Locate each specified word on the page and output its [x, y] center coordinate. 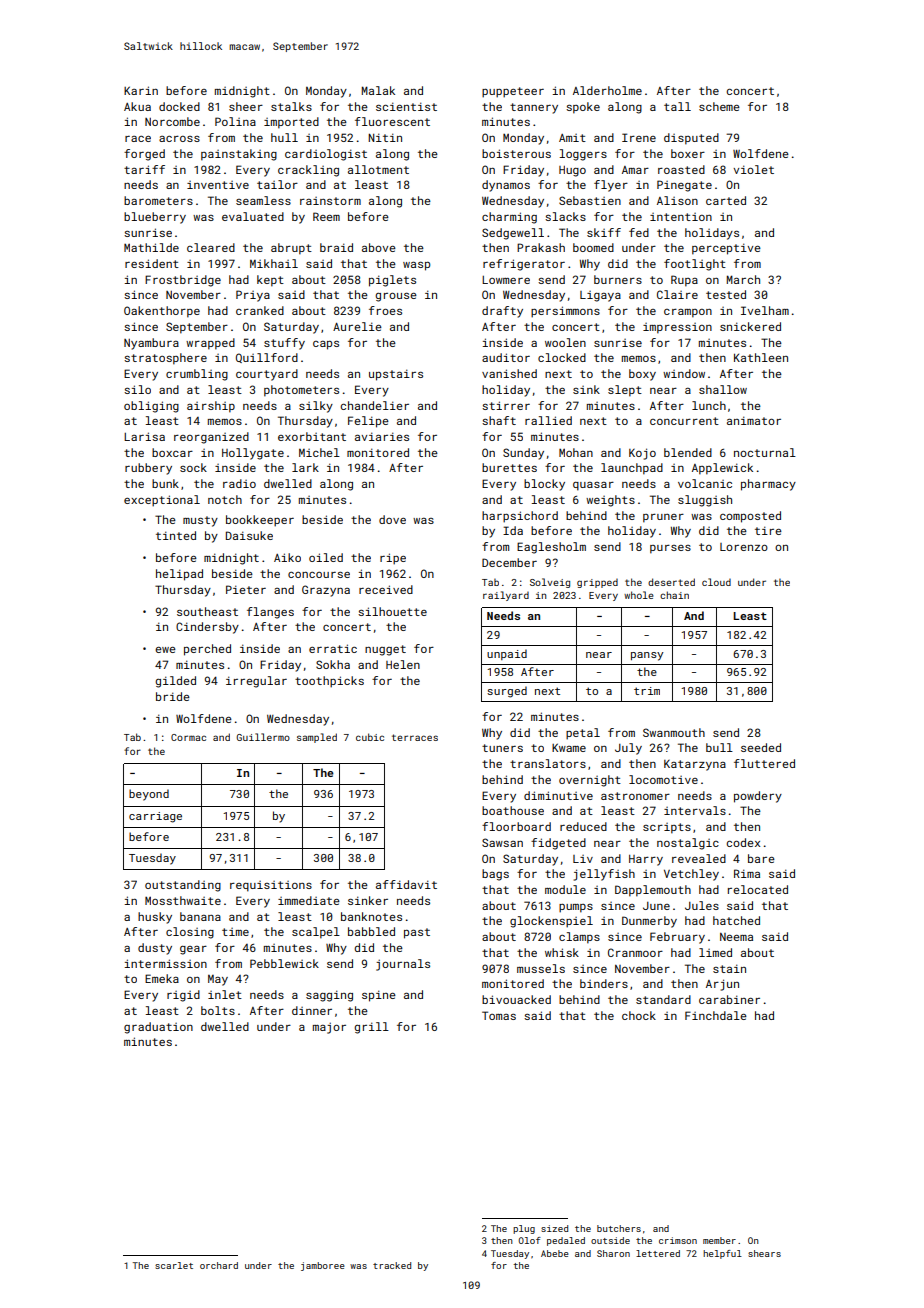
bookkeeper [260, 521]
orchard [219, 1265]
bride [173, 696]
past [417, 933]
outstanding [183, 886]
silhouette [392, 611]
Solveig [550, 583]
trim [647, 691]
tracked [392, 1265]
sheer [246, 106]
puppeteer [513, 92]
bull [719, 747]
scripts [667, 828]
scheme [719, 106]
